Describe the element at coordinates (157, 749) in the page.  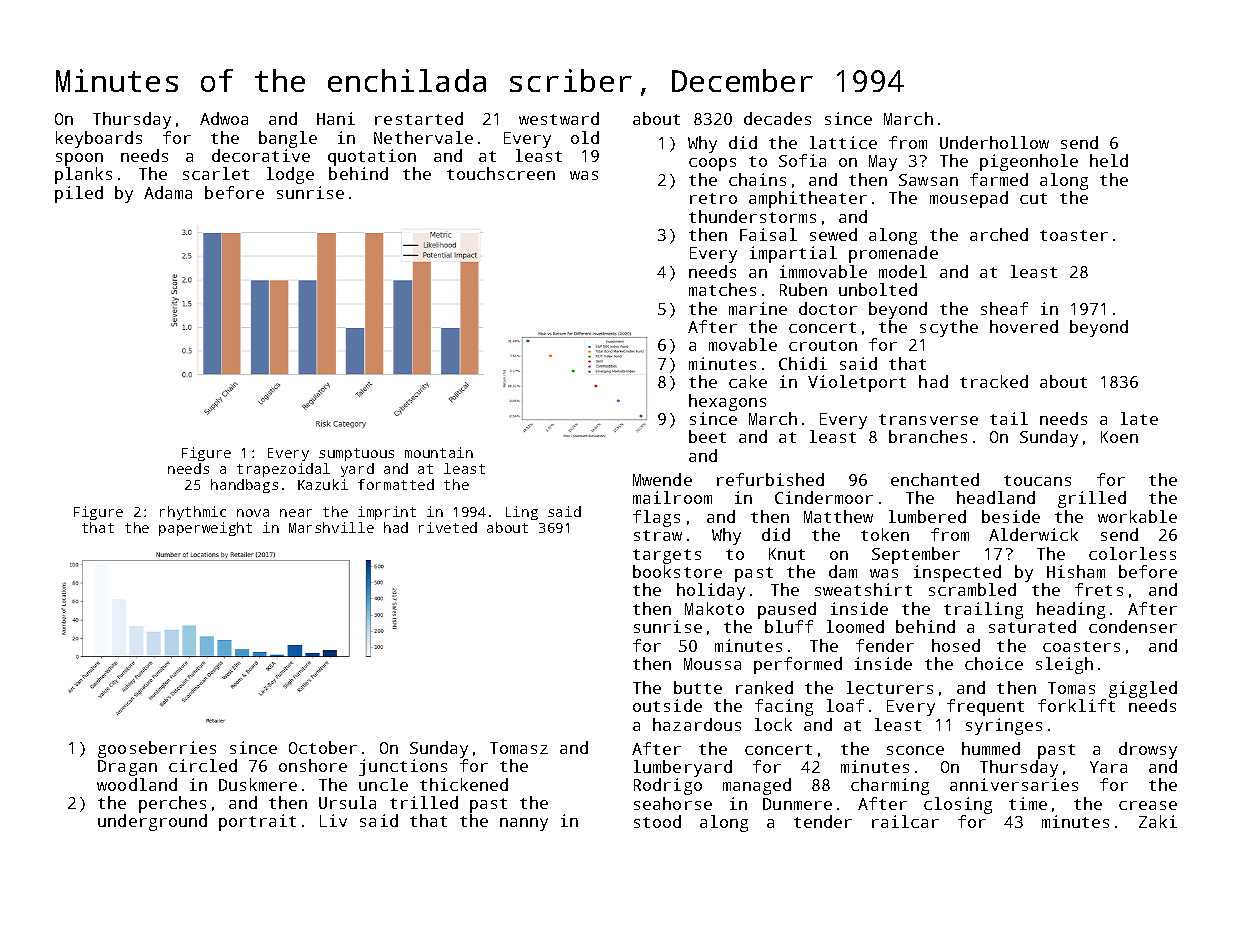
I see `gooseberries` at that location.
